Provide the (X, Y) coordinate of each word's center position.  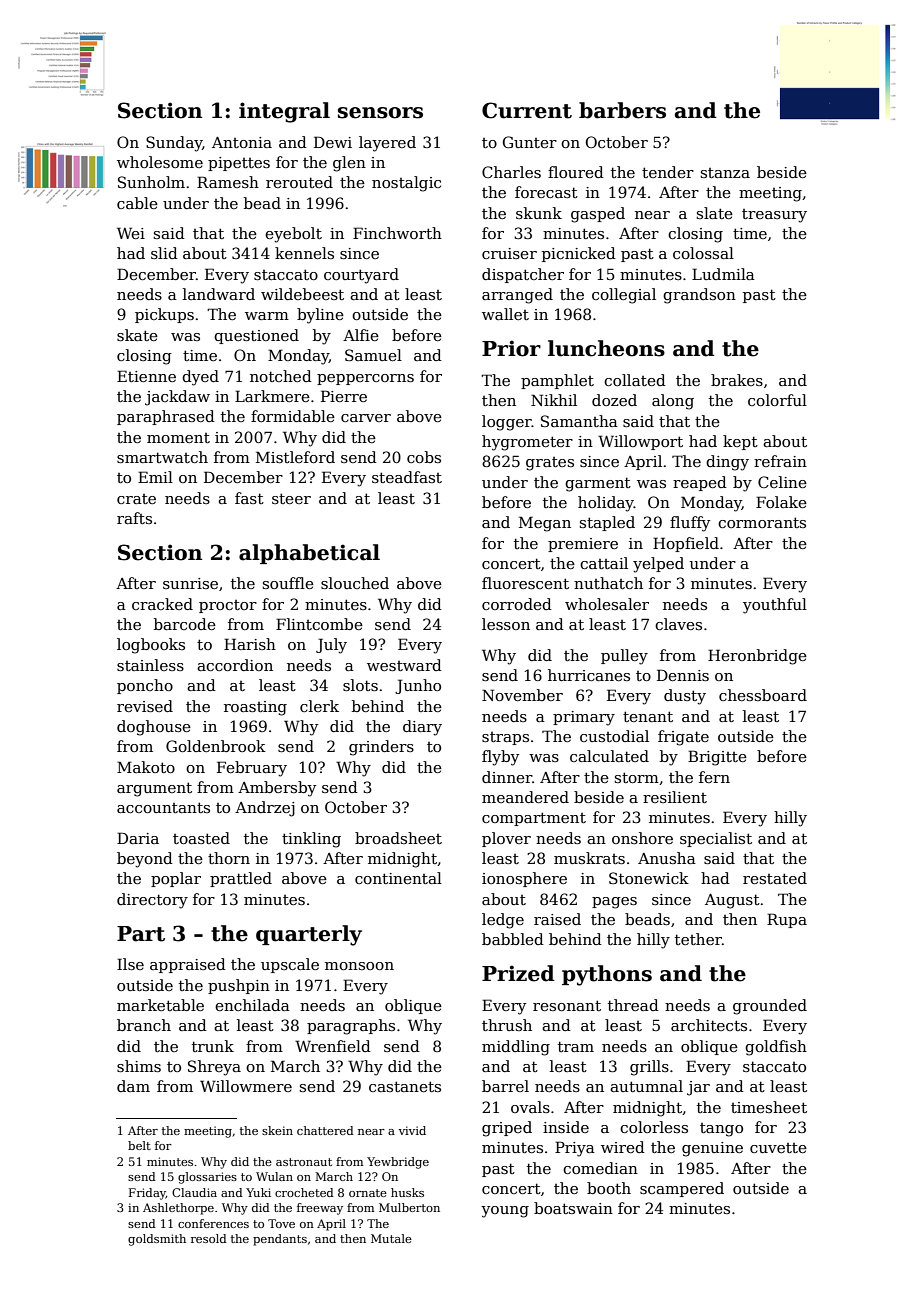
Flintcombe (319, 624)
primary (584, 718)
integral (284, 112)
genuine (712, 1149)
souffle (288, 583)
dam (133, 1086)
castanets (405, 1086)
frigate (683, 738)
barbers (622, 110)
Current (527, 110)
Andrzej (265, 809)
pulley (624, 657)
